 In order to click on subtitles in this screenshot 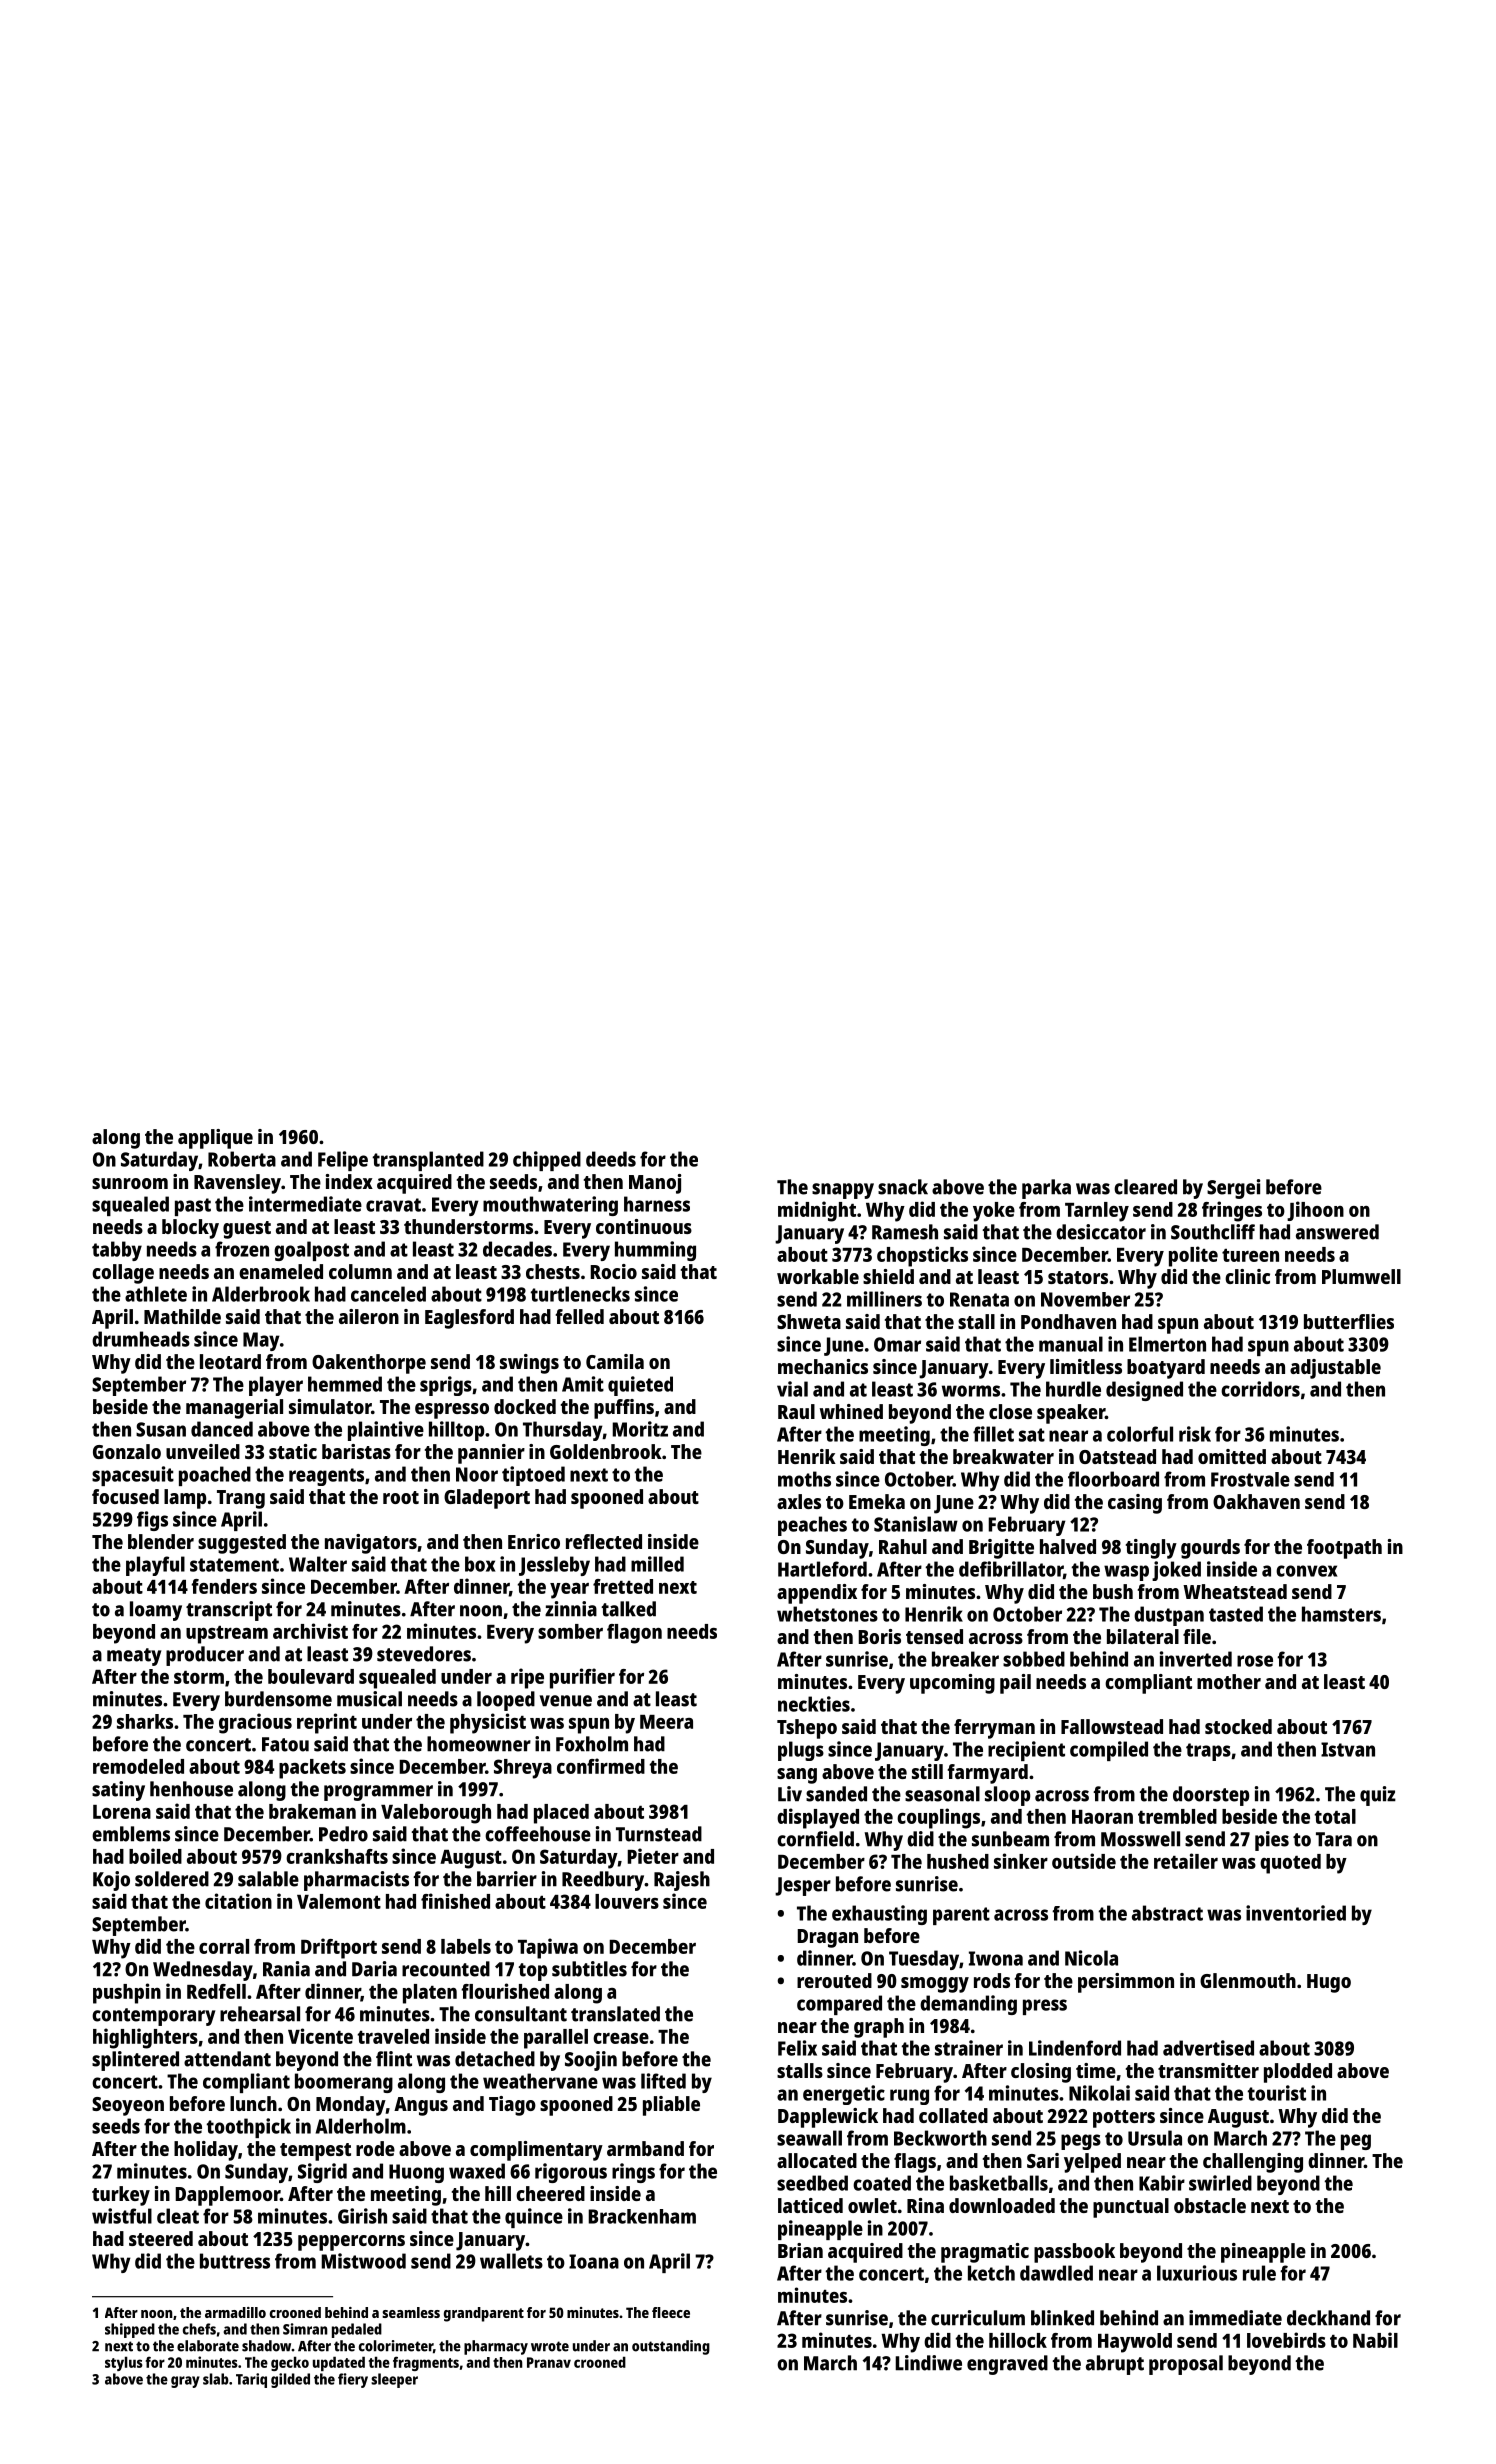, I will do `click(589, 1969)`.
